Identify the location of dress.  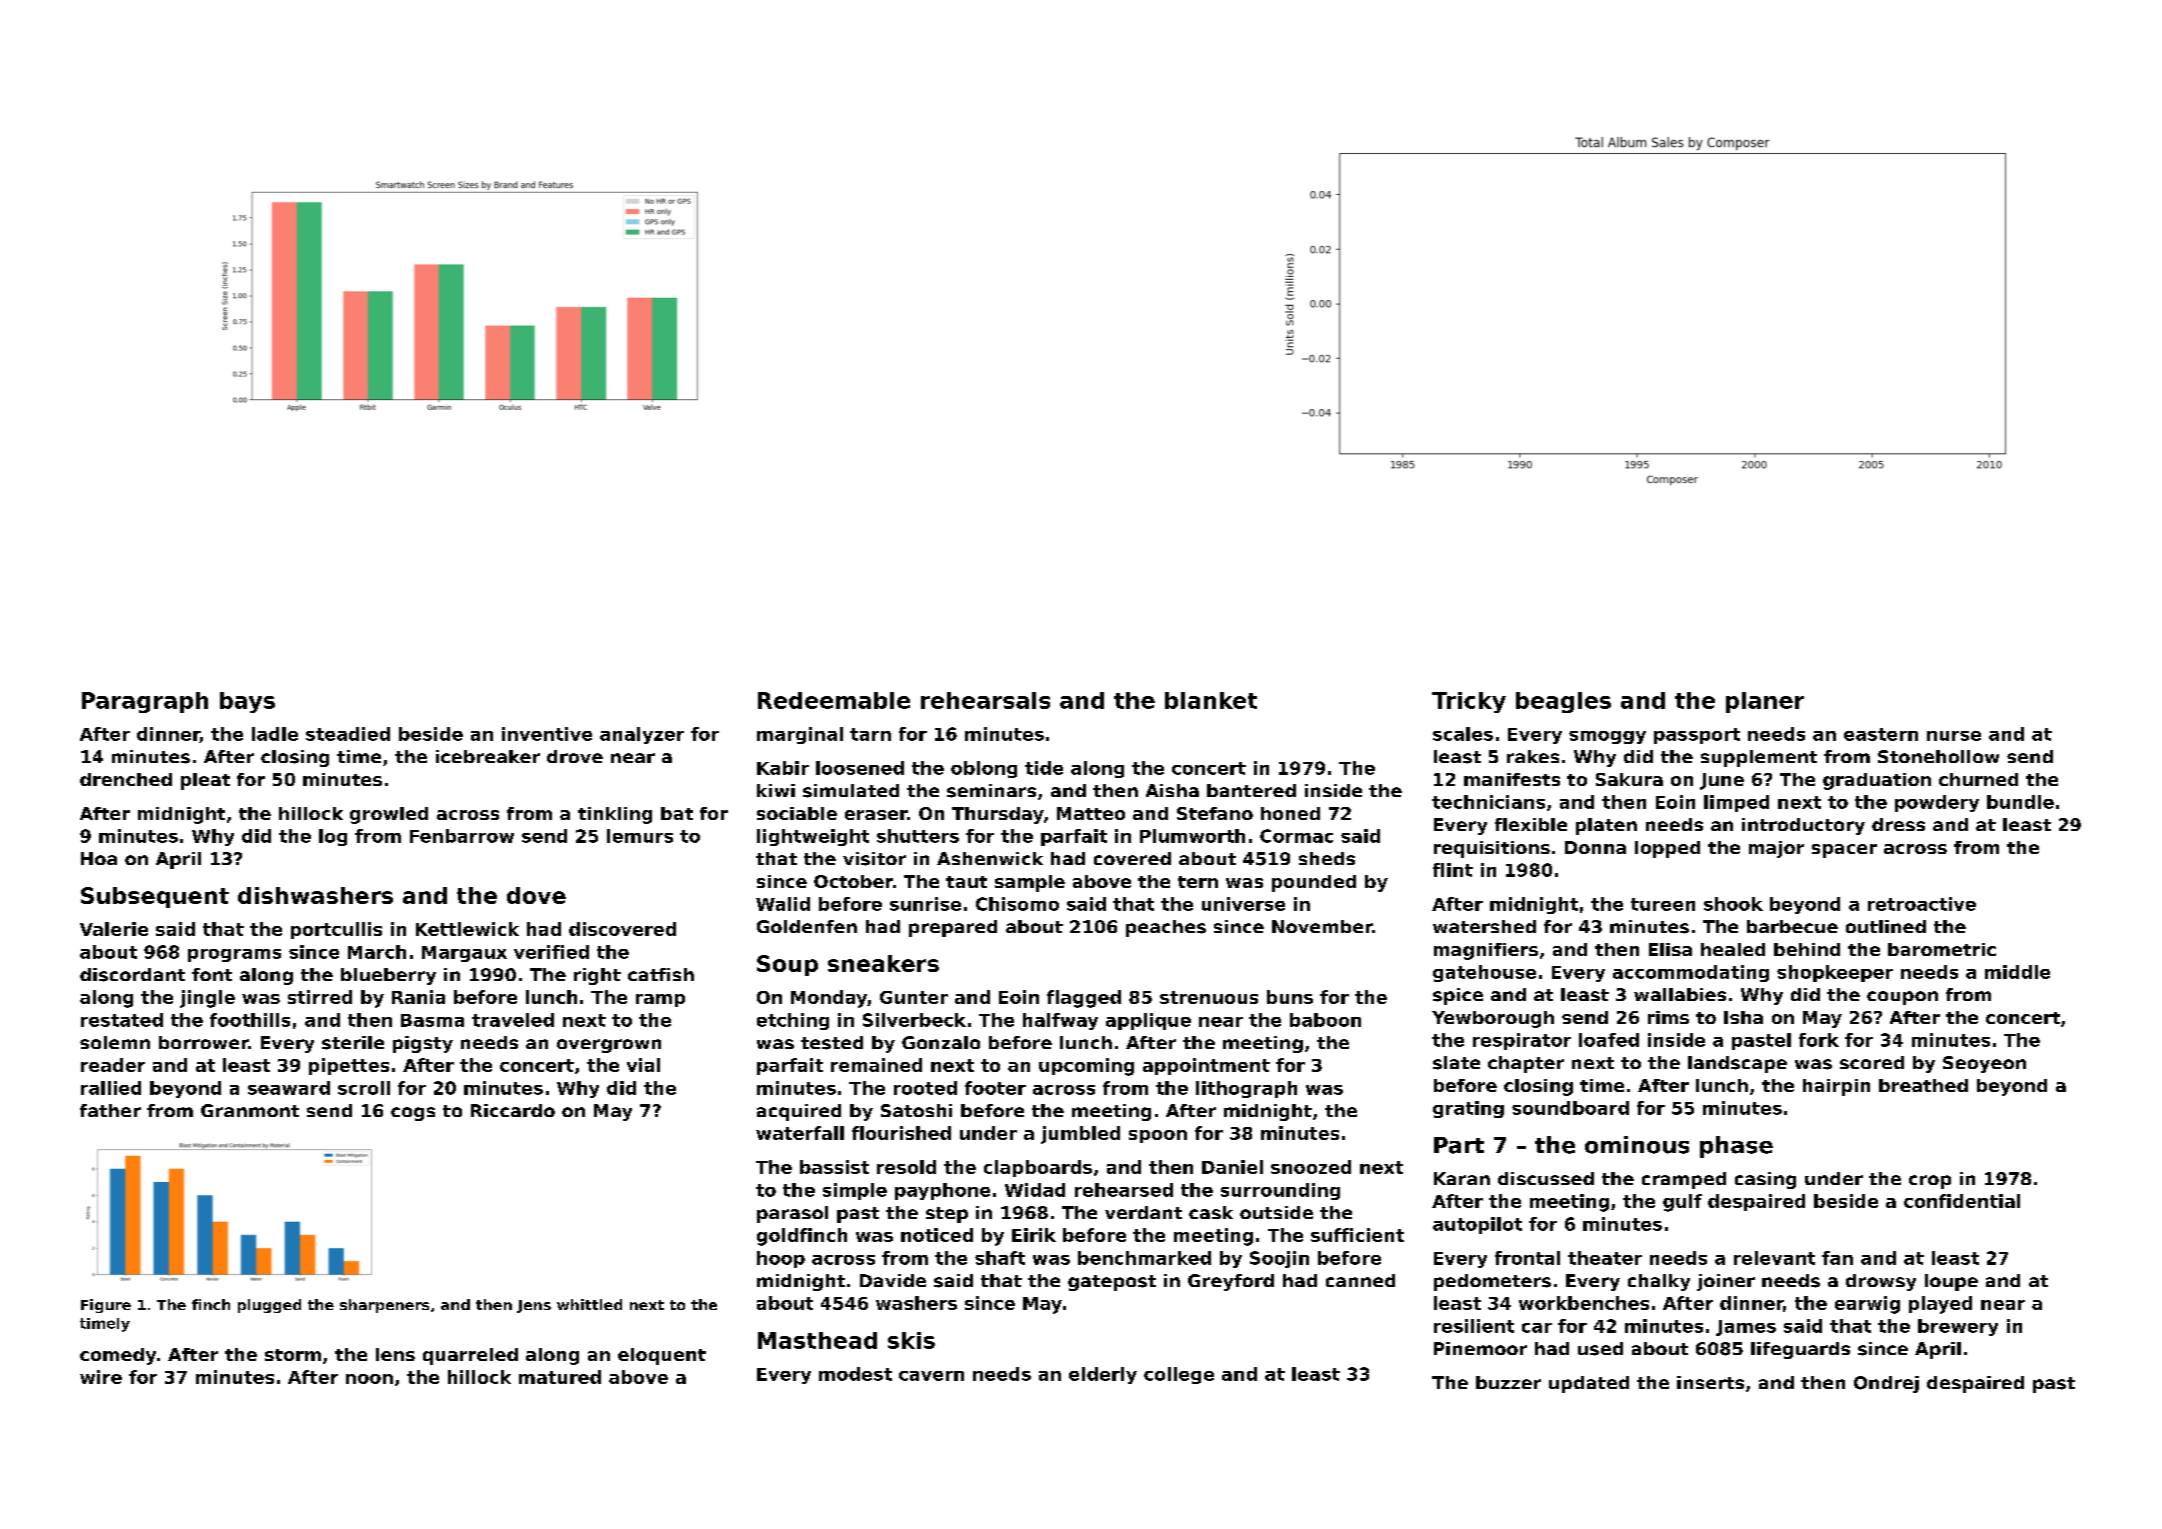
(1898, 824).
